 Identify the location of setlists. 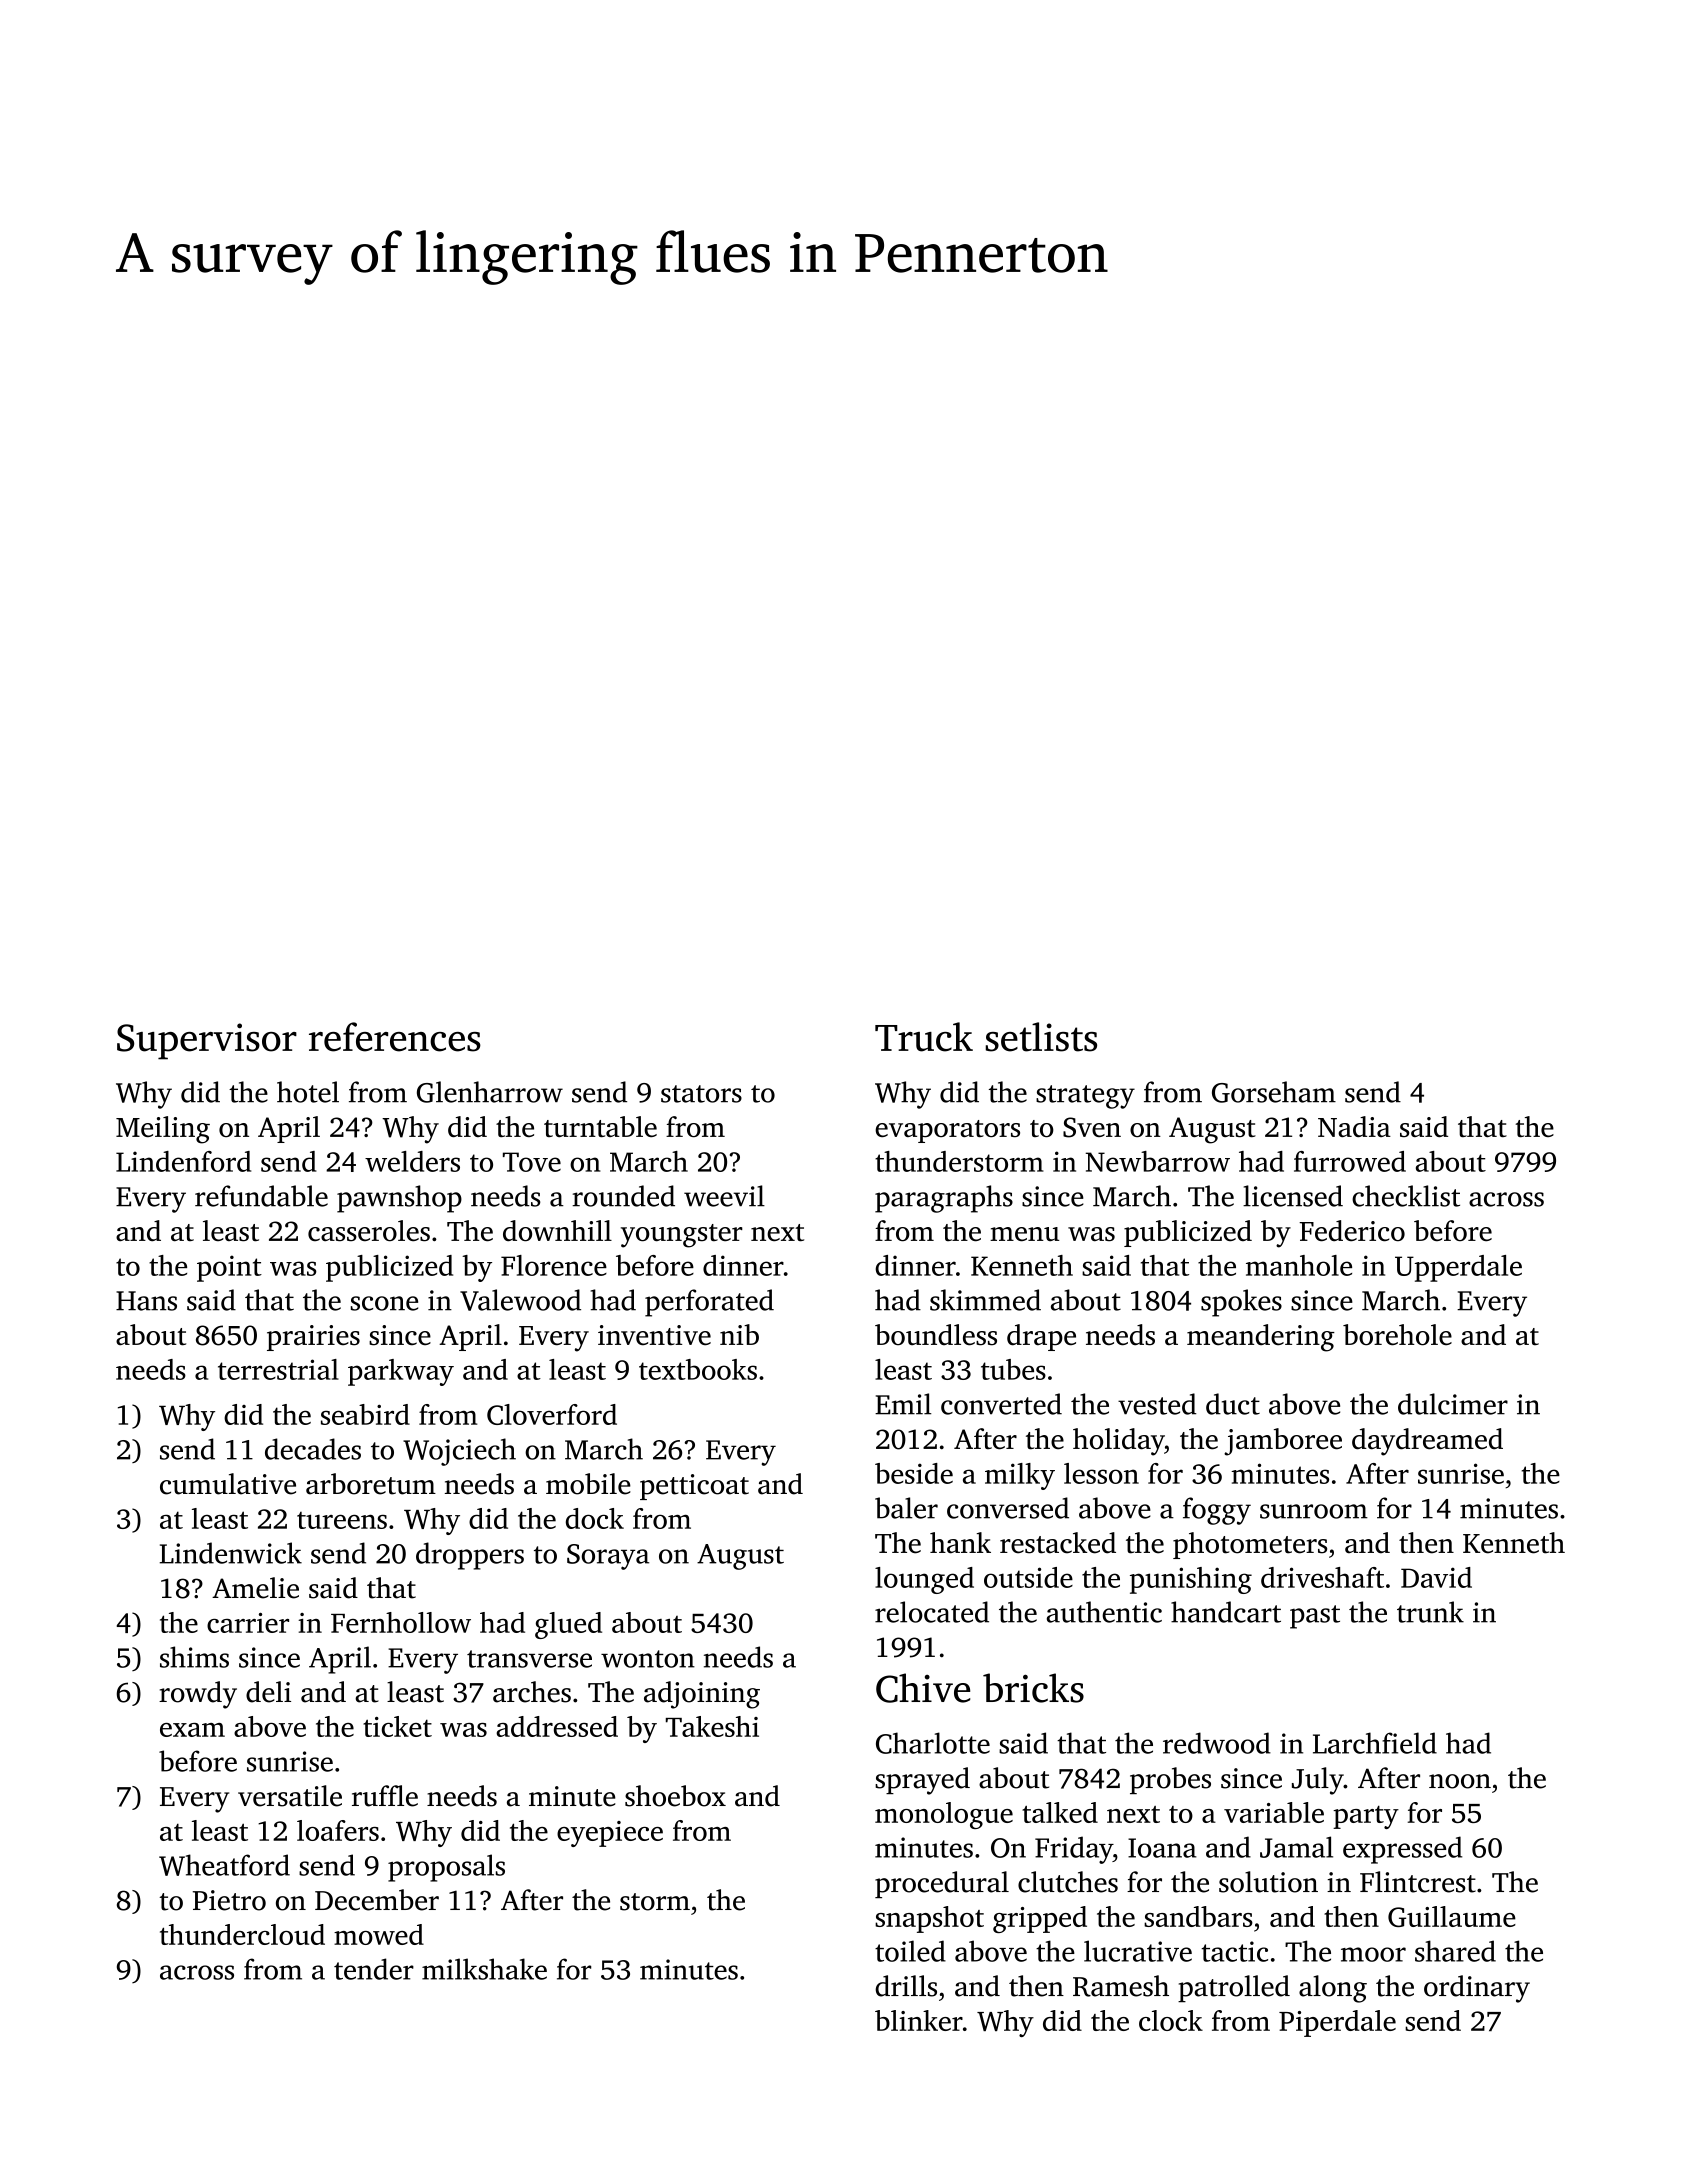
(1041, 1037).
